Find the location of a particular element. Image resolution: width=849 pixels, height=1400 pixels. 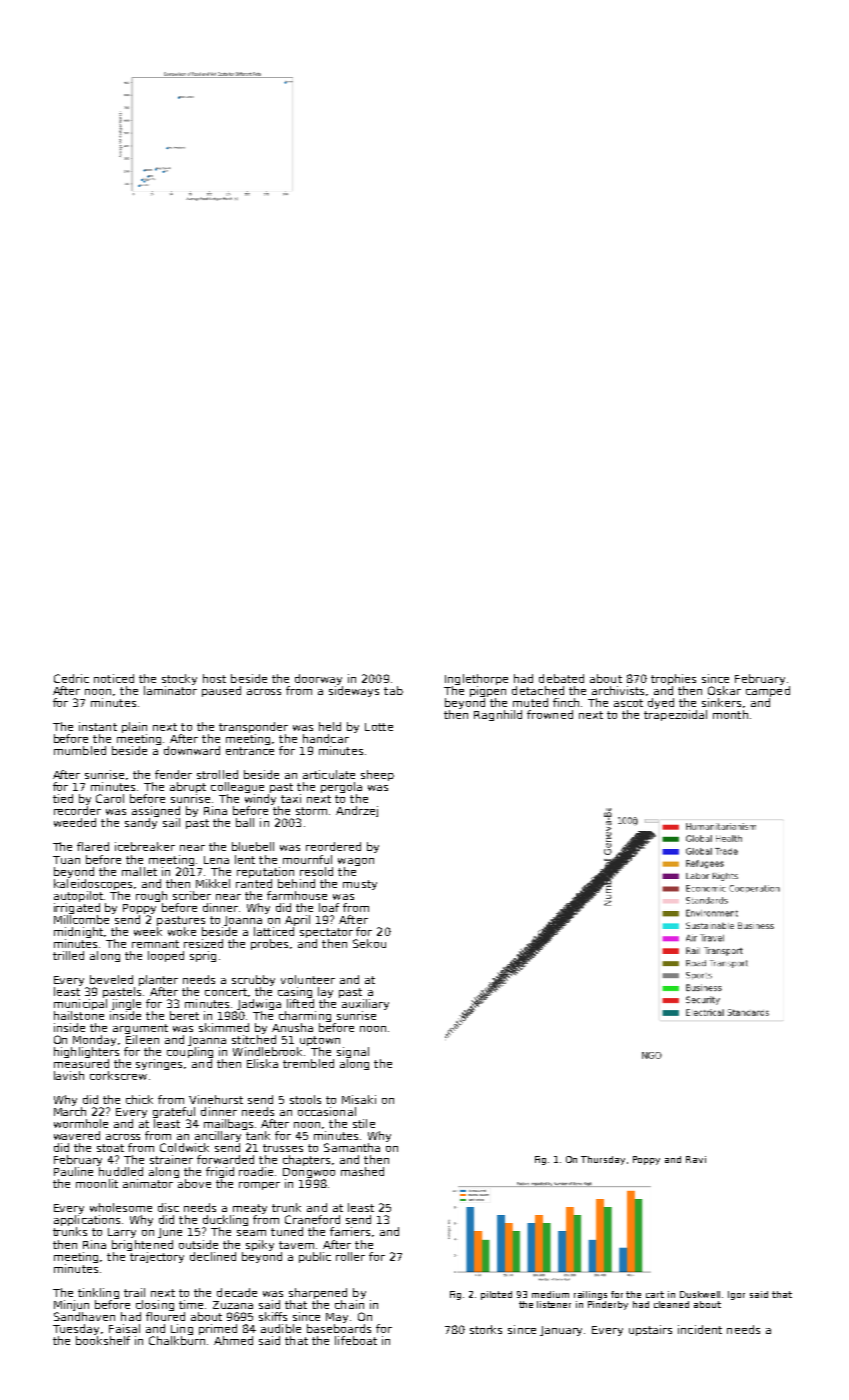

tab is located at coordinates (393, 690).
